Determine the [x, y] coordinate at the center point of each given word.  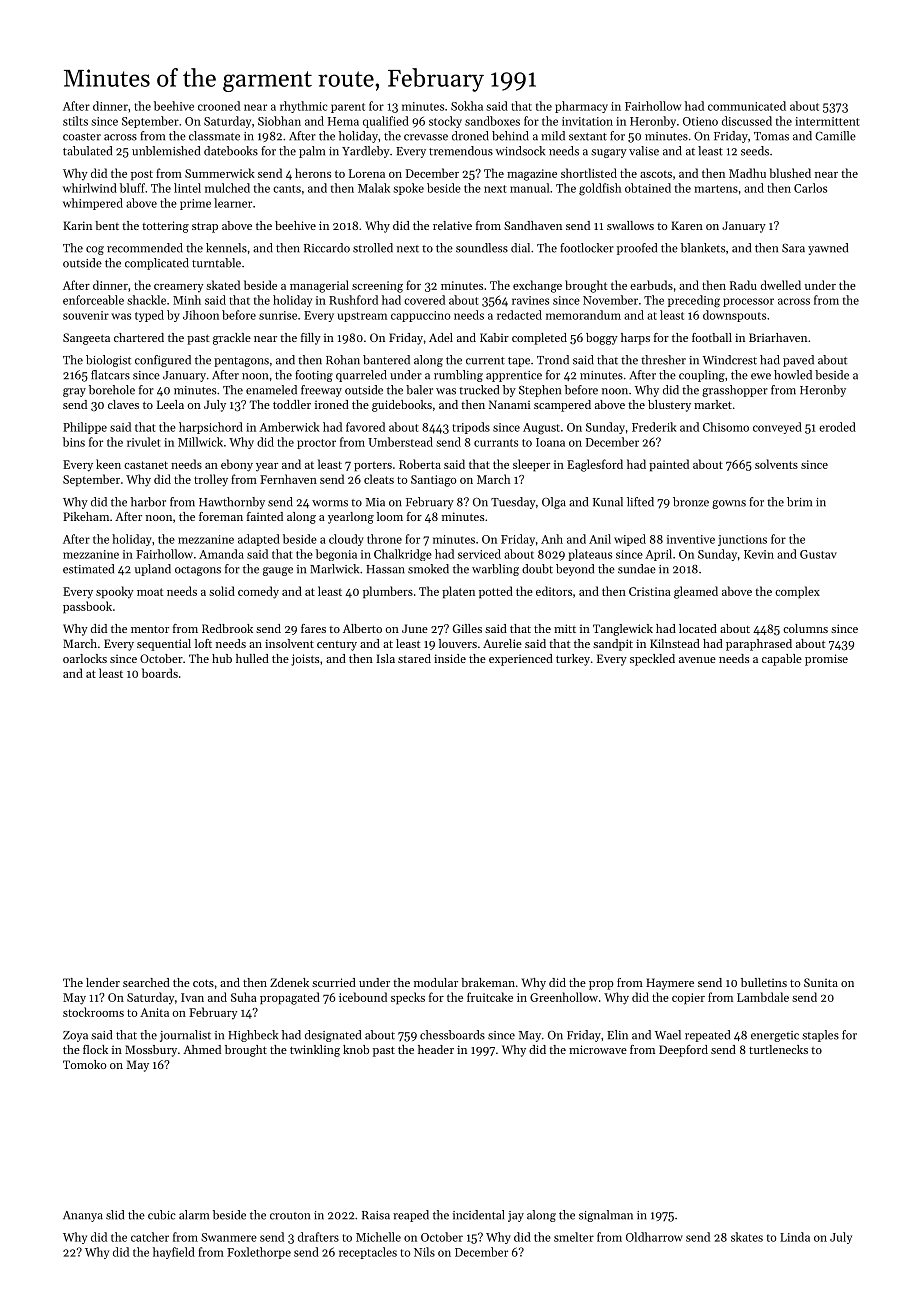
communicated [747, 106]
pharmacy [581, 107]
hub [222, 658]
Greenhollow [564, 997]
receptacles [368, 1253]
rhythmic [303, 107]
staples [820, 1036]
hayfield [174, 1253]
